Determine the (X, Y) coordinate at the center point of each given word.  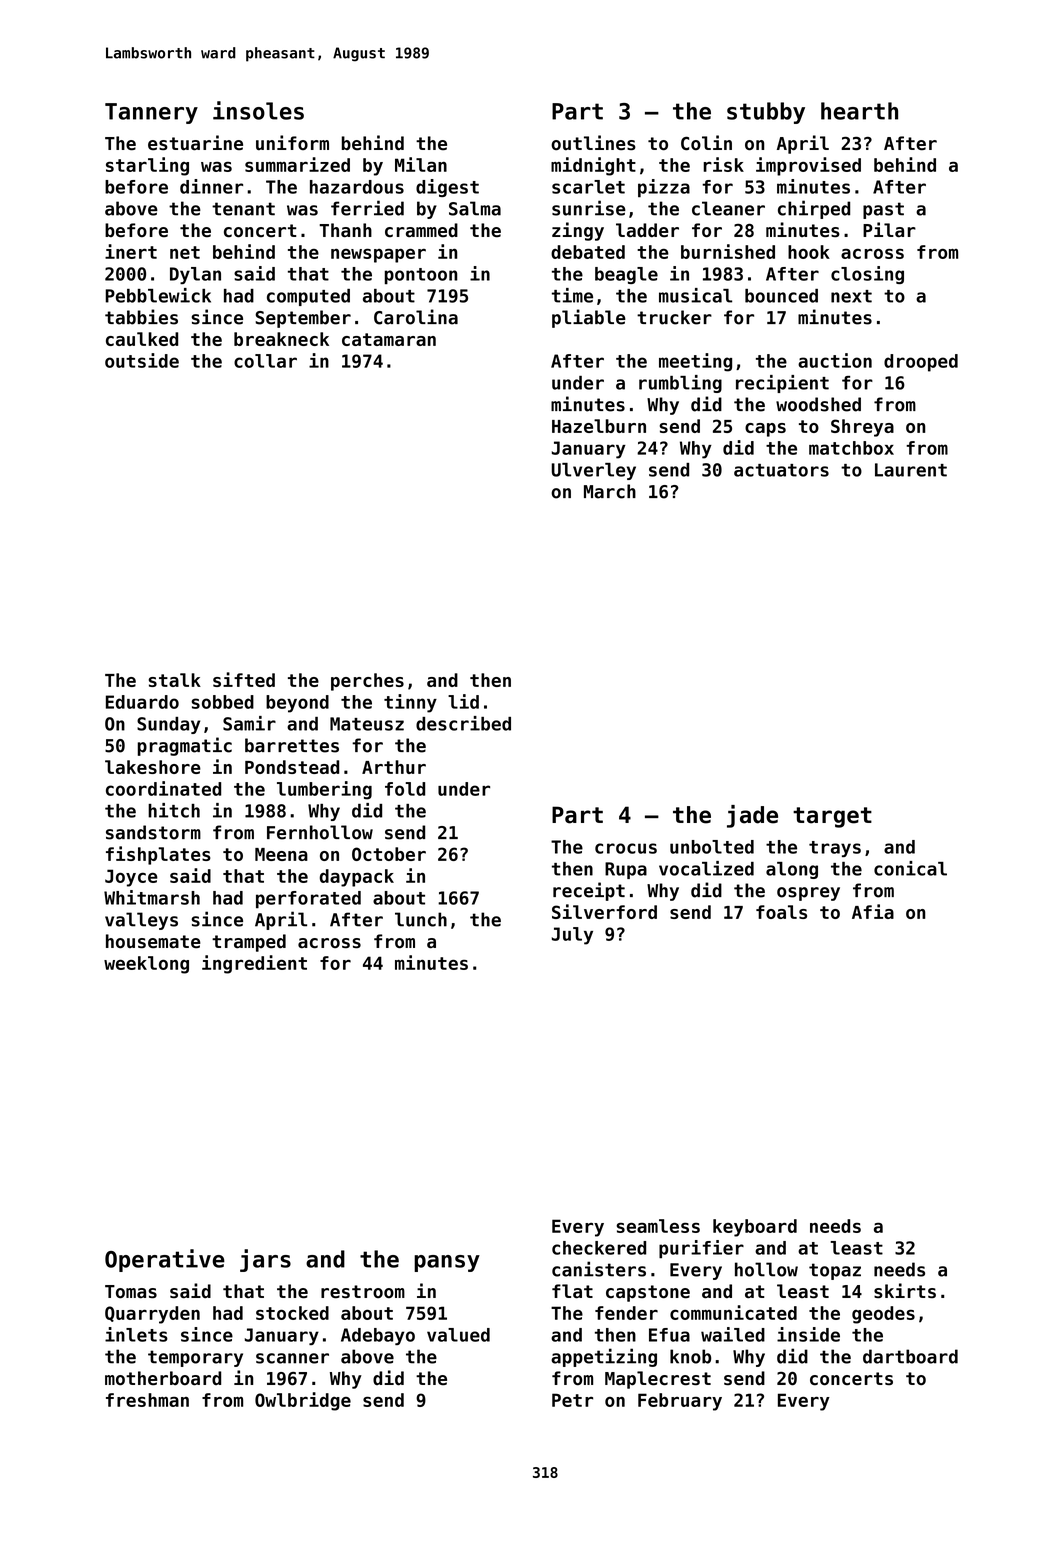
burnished (728, 251)
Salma (475, 208)
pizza (664, 188)
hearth (859, 111)
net (185, 252)
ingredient (254, 964)
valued (458, 1335)
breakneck (281, 339)
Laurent (911, 470)
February (680, 1402)
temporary (195, 1358)
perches (367, 682)
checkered (599, 1248)
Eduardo (142, 702)
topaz (835, 1271)
